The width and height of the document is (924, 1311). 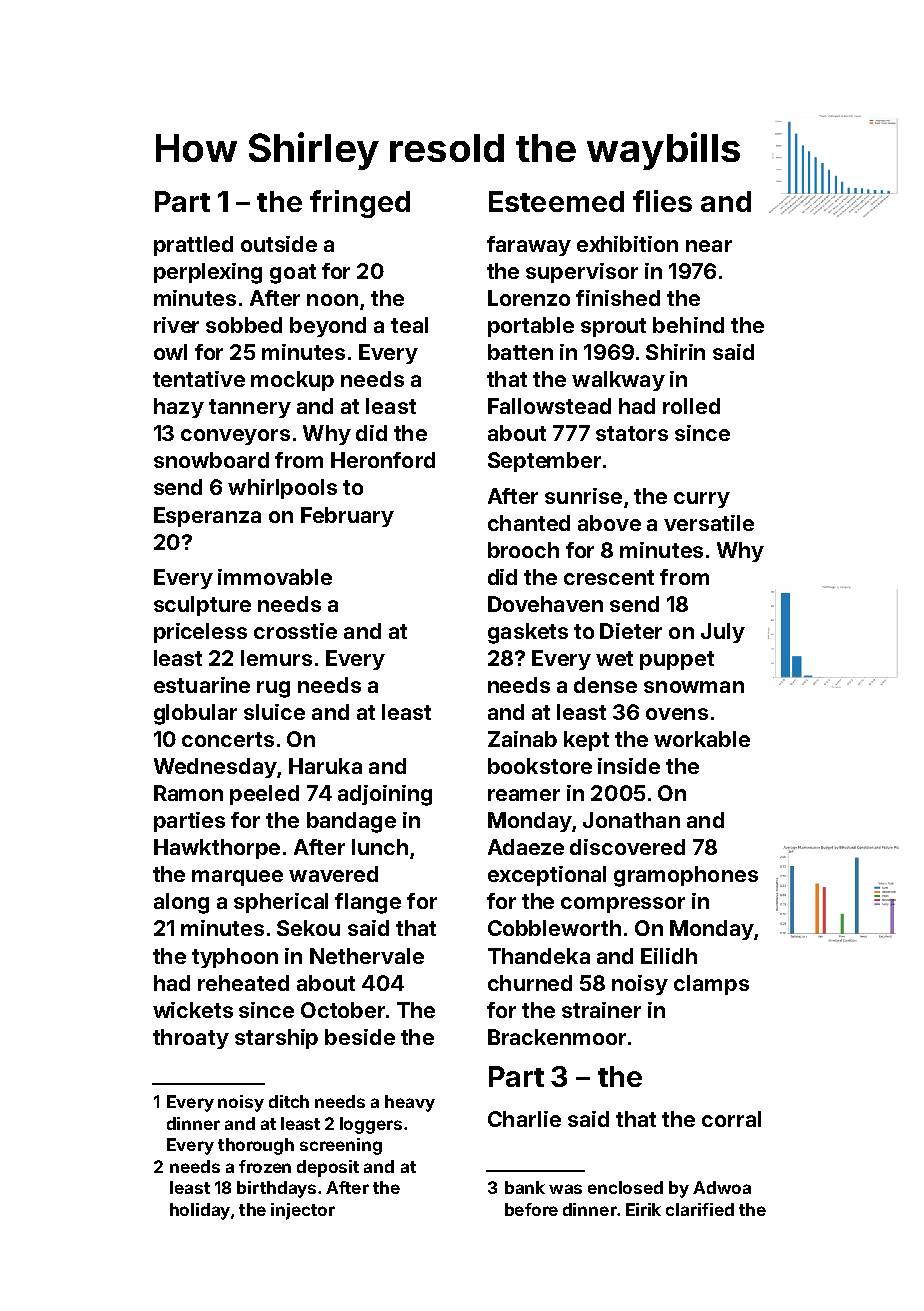 I want to click on finished, so click(x=618, y=298).
